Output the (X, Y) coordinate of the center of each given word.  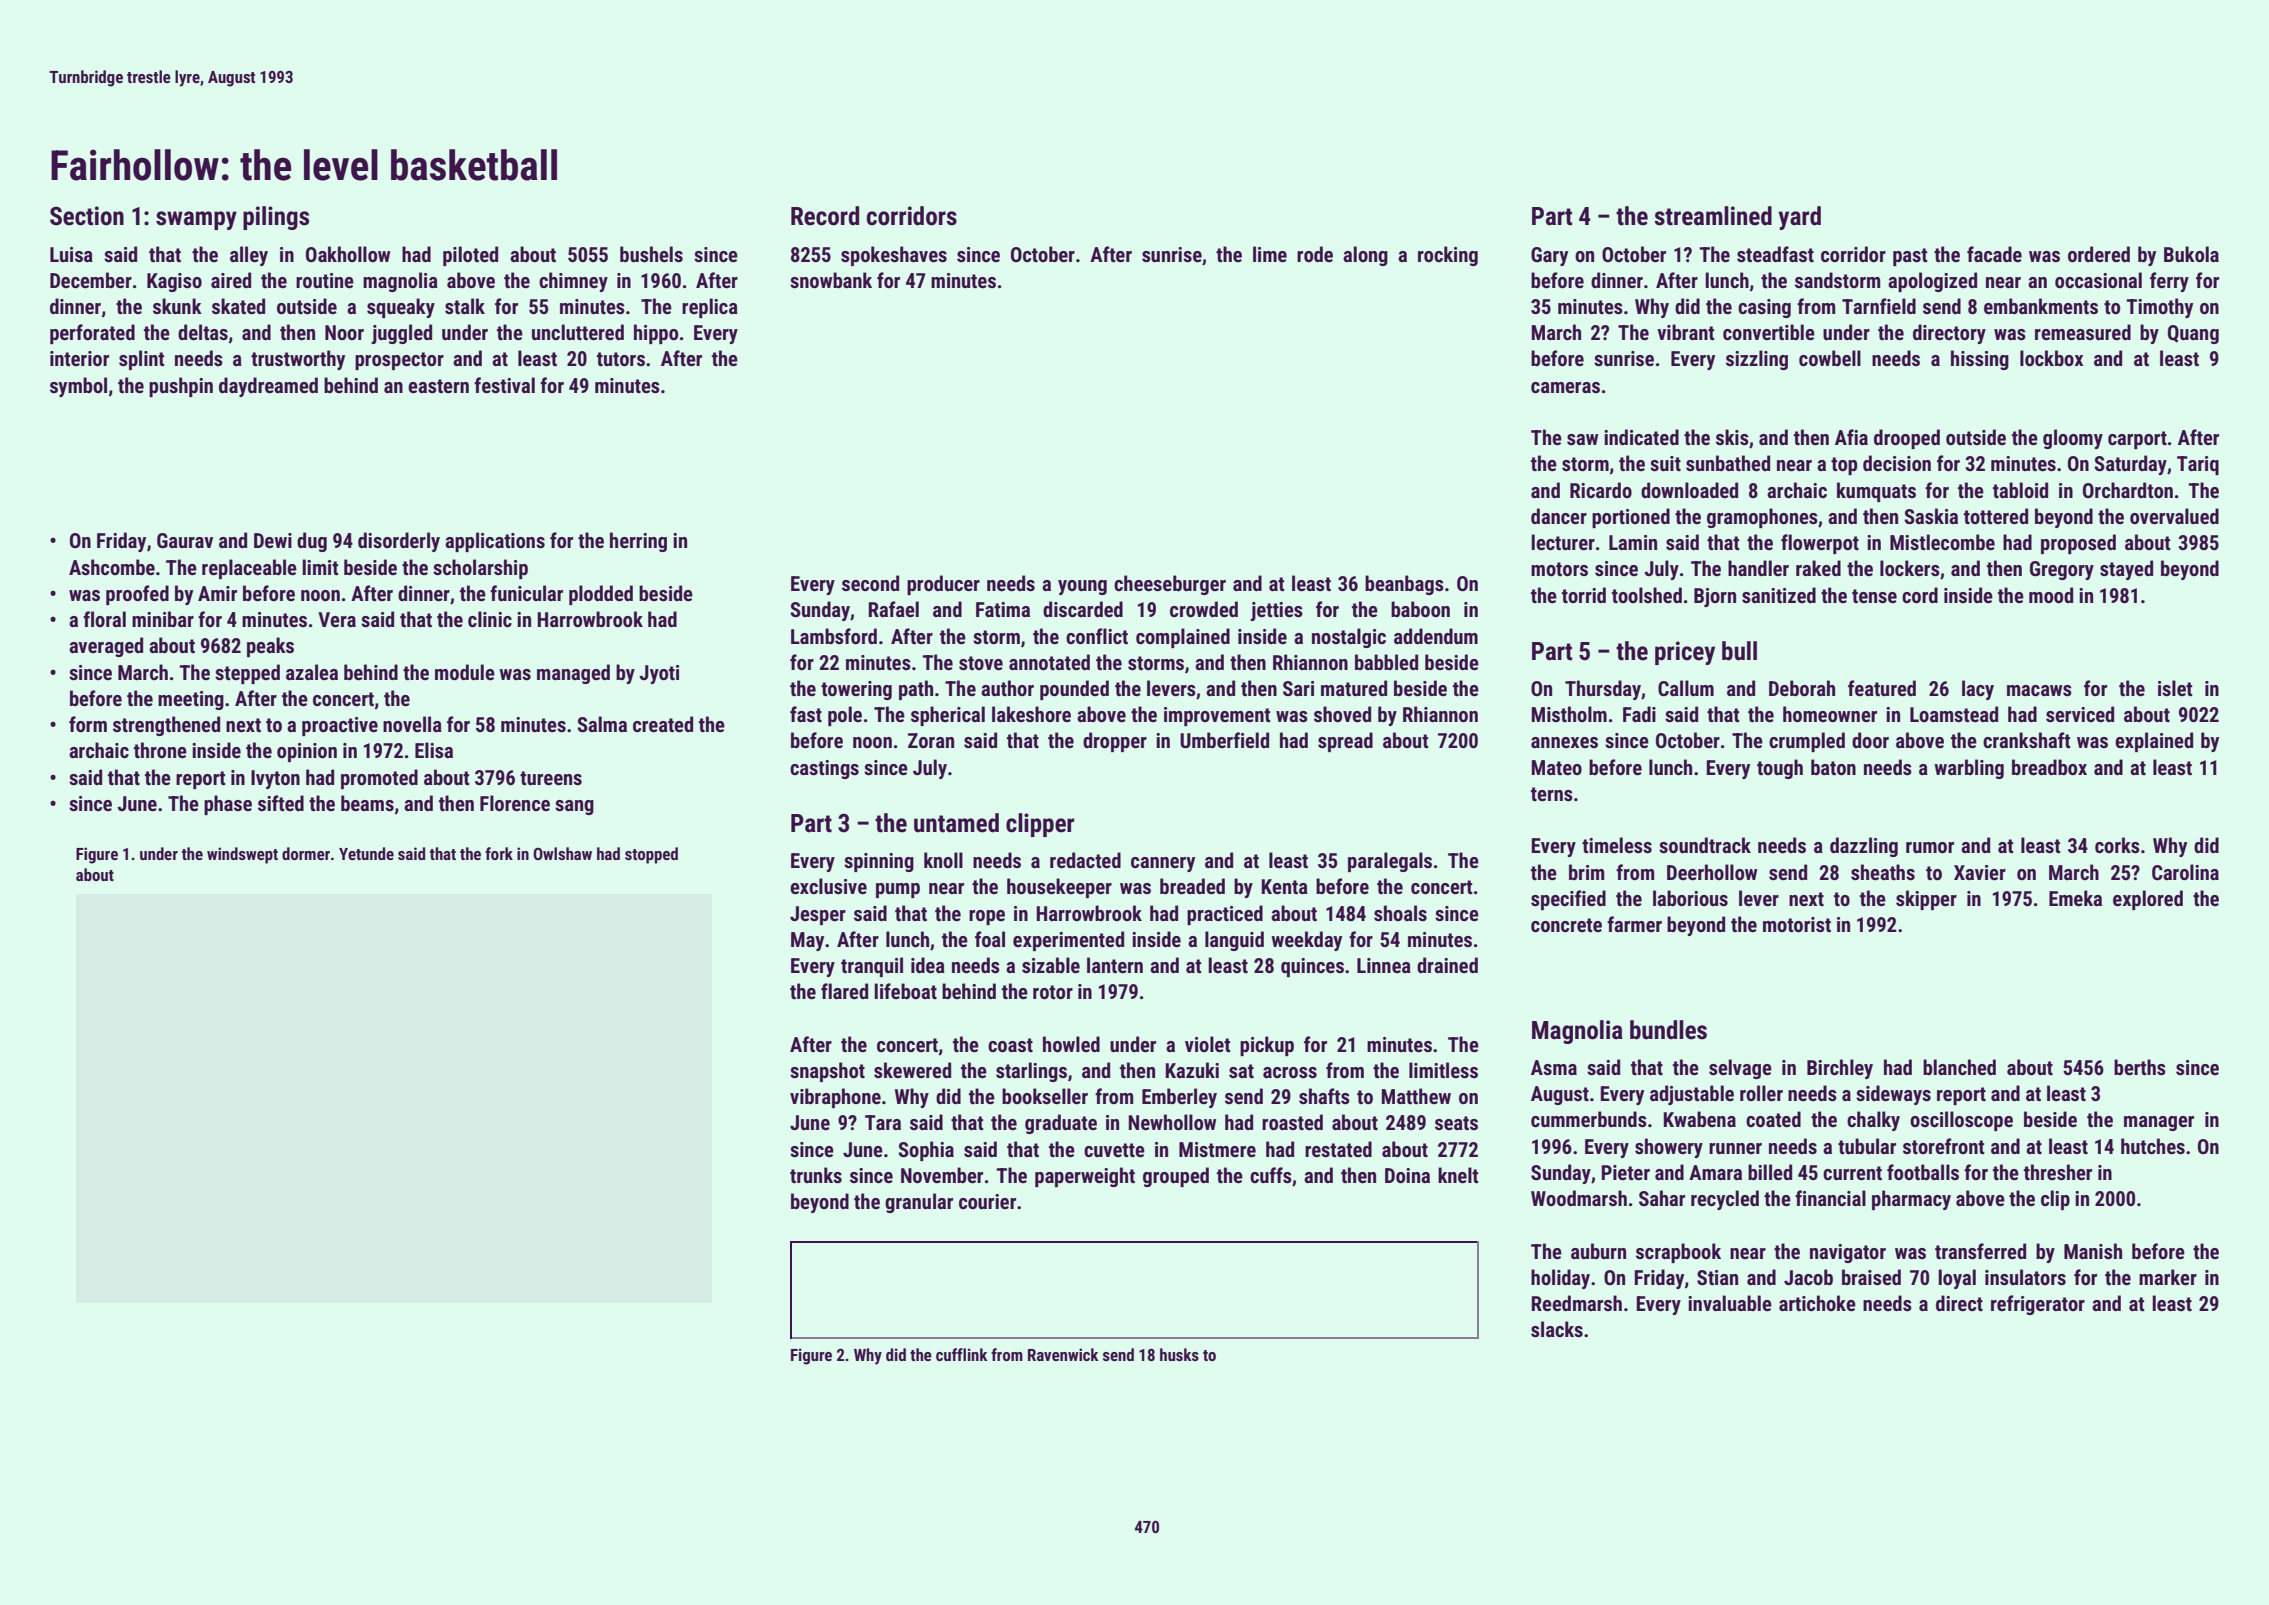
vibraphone (835, 1098)
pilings (276, 218)
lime (1270, 254)
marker (2168, 1277)
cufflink (961, 1354)
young (1082, 587)
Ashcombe (112, 567)
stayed (2126, 570)
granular (919, 1203)
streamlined (1713, 216)
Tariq (2198, 465)
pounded (1074, 690)
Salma (602, 724)
